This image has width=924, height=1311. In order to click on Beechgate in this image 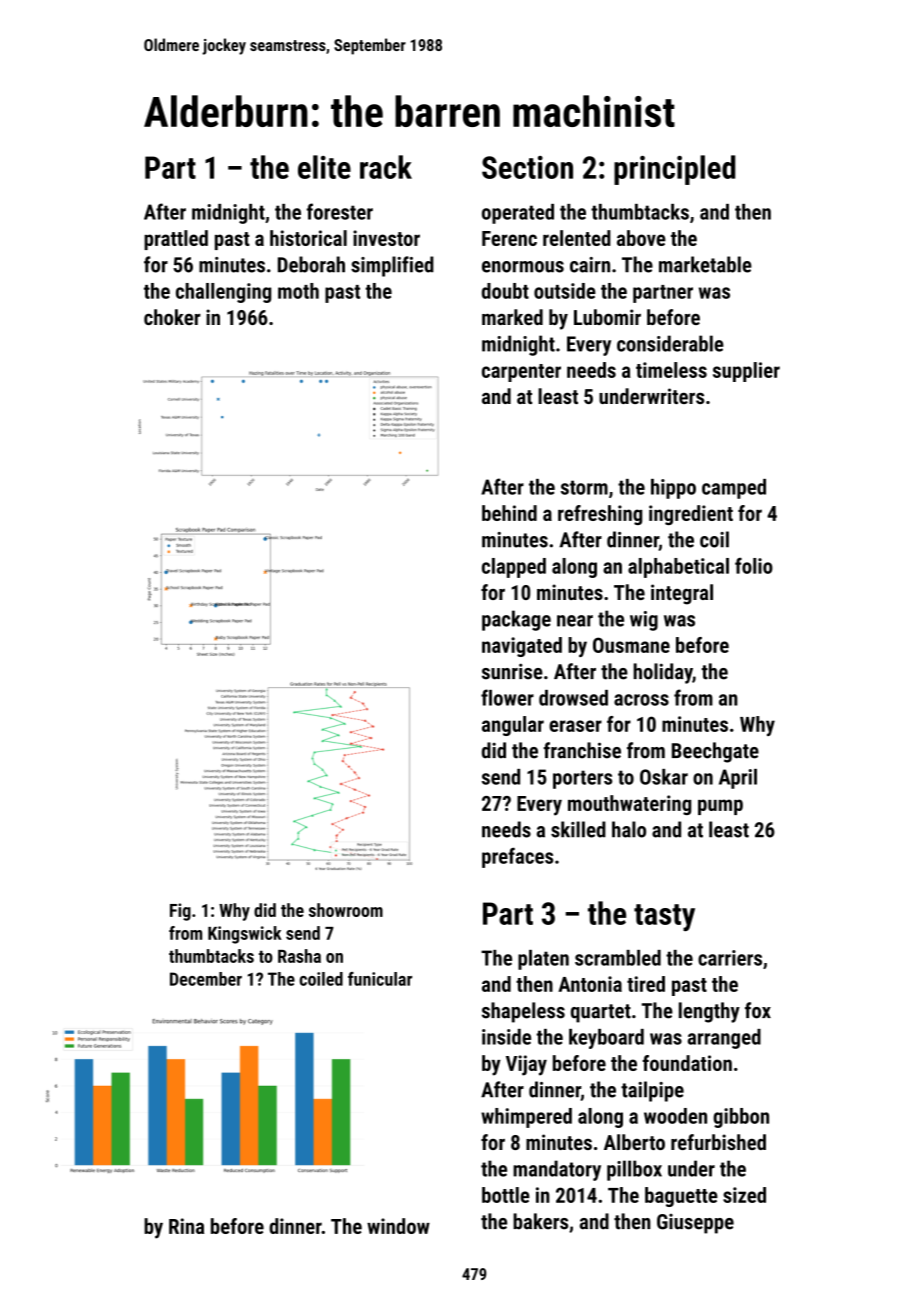, I will do `click(715, 752)`.
